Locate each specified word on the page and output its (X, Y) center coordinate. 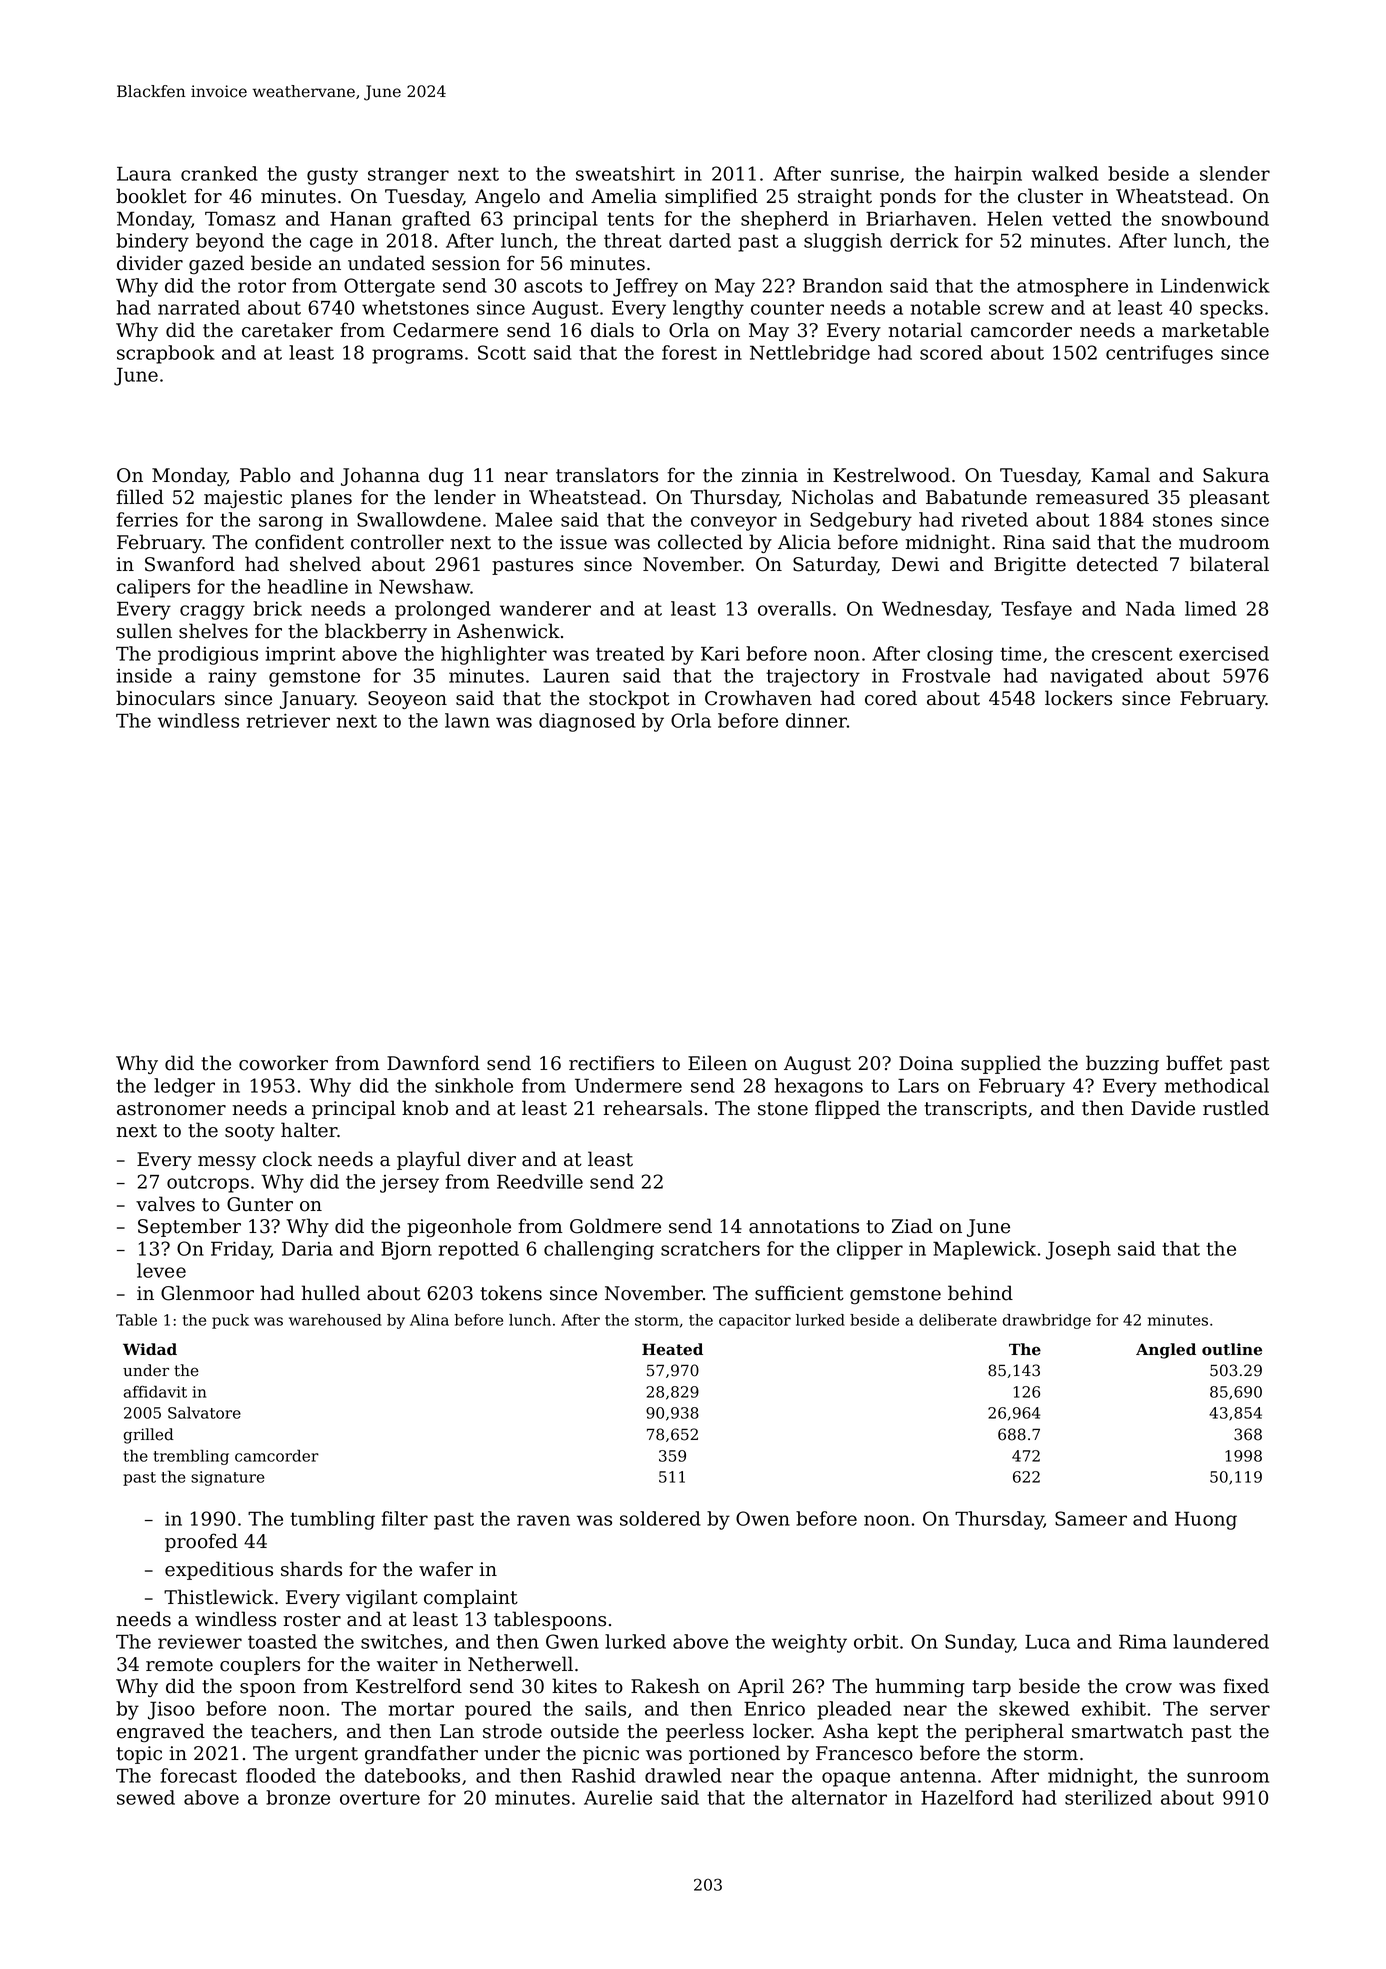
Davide (1163, 1108)
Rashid (604, 1775)
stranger (408, 176)
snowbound (1215, 218)
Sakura (1236, 475)
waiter (407, 1664)
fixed (1246, 1686)
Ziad (912, 1226)
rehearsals (653, 1108)
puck (230, 1321)
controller (397, 542)
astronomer (171, 1109)
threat (633, 240)
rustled (1236, 1108)
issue (583, 542)
